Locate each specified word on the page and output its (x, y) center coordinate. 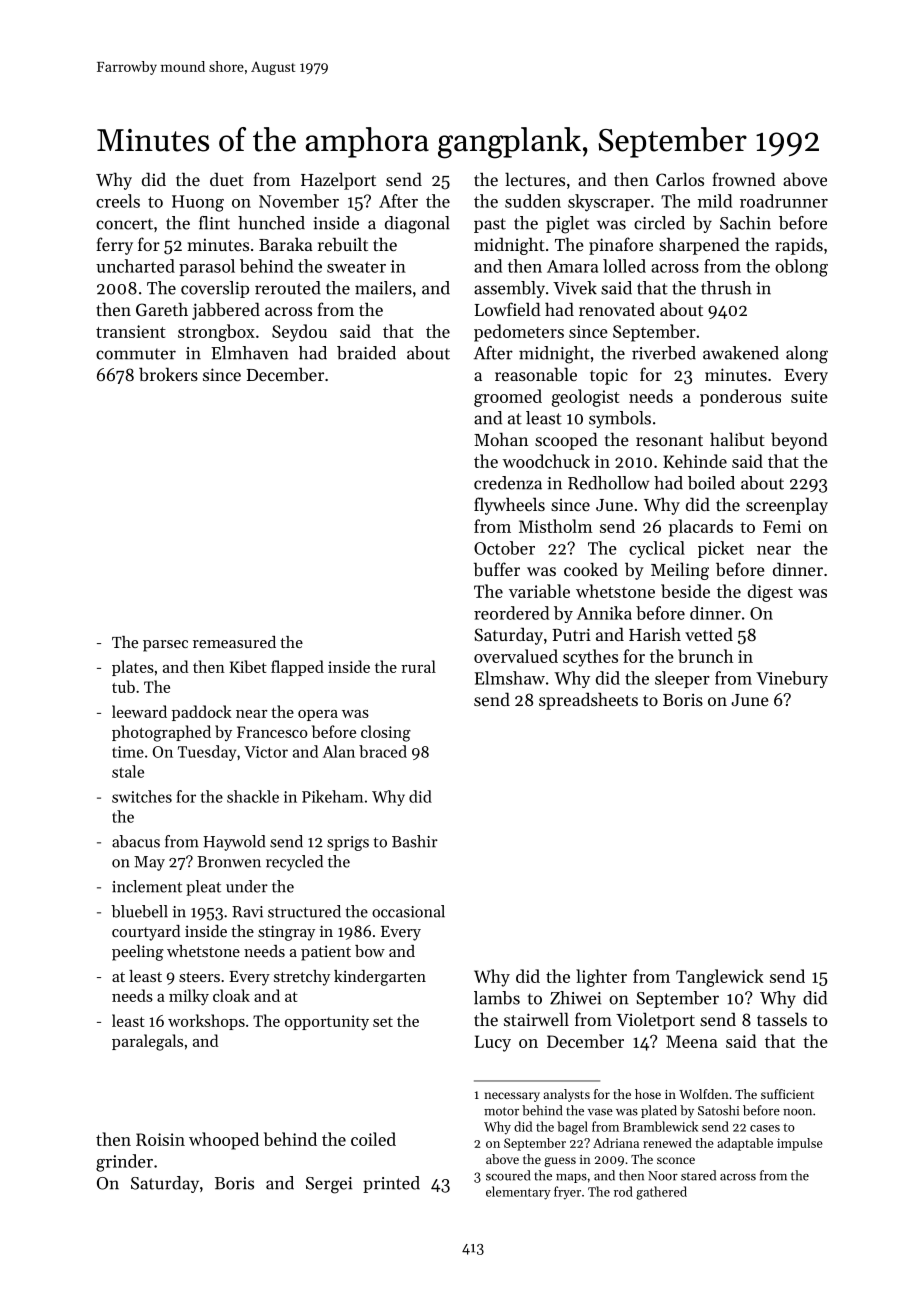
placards (701, 528)
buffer (497, 569)
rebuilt (343, 244)
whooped (224, 1141)
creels (118, 201)
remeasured (234, 642)
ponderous (740, 398)
